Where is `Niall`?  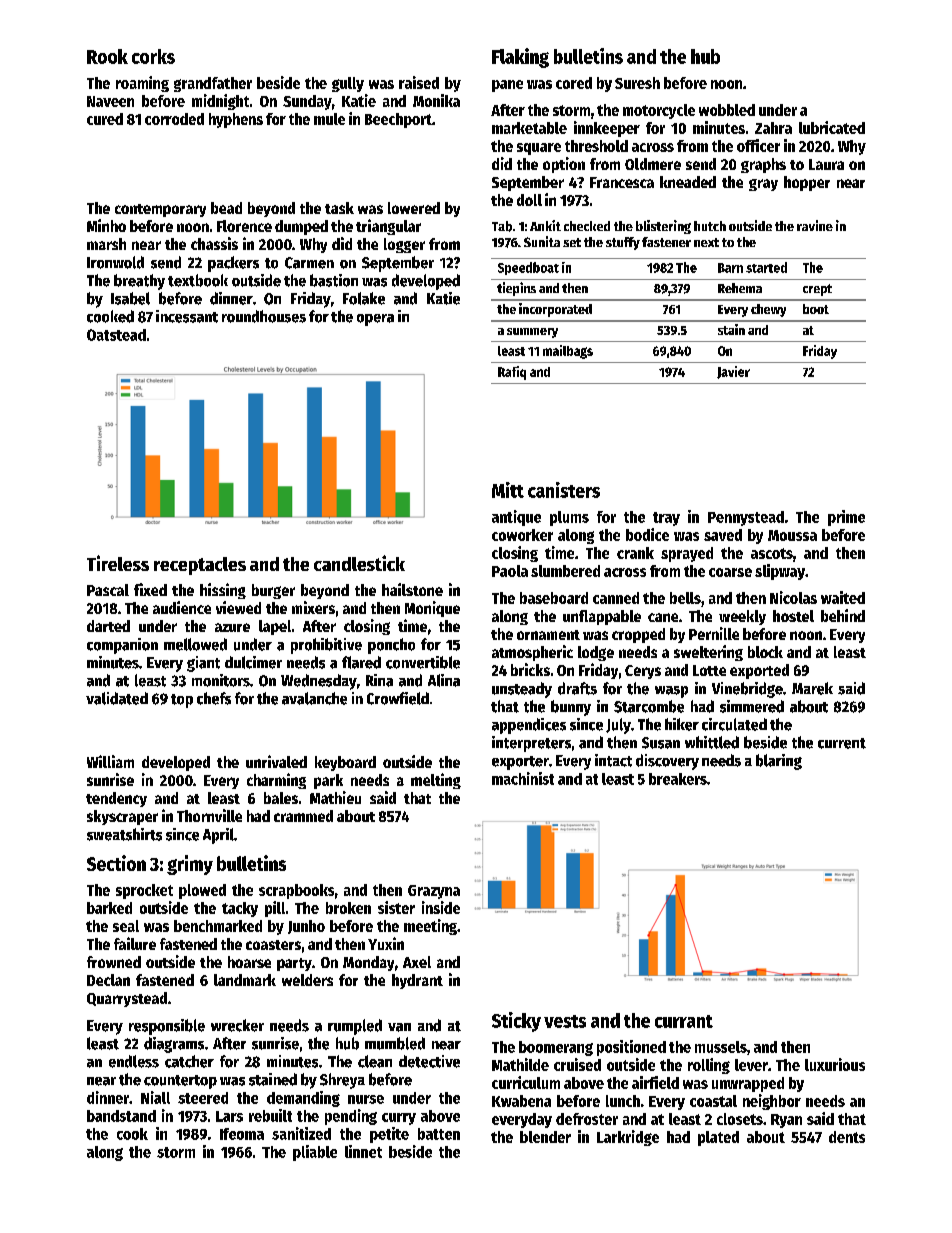
Niall is located at coordinates (155, 1097).
